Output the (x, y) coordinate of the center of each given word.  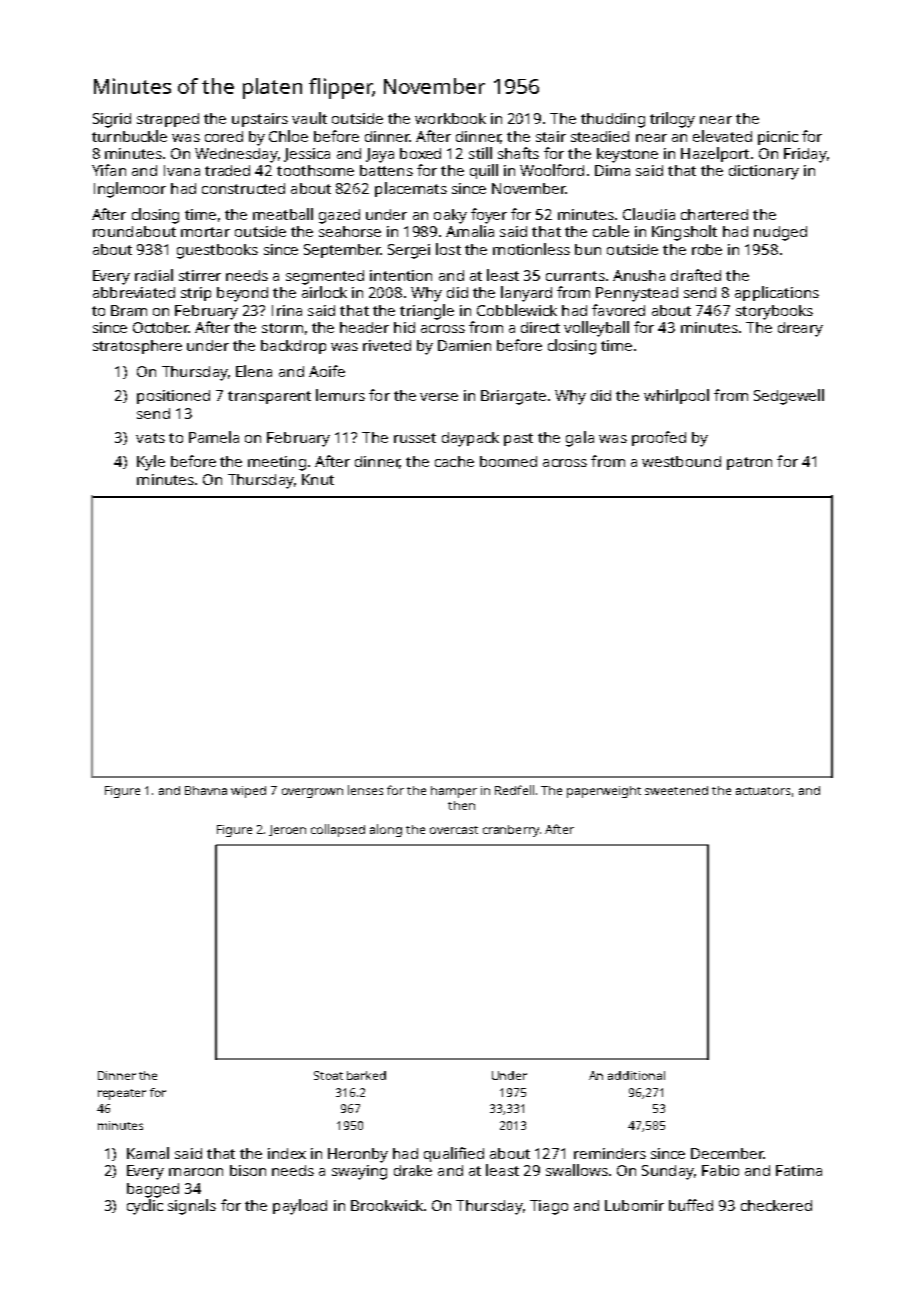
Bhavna (206, 790)
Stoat (328, 1075)
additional (636, 1075)
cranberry (511, 831)
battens (386, 170)
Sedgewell (789, 397)
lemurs (340, 395)
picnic (778, 138)
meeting (277, 463)
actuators (763, 791)
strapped (168, 120)
